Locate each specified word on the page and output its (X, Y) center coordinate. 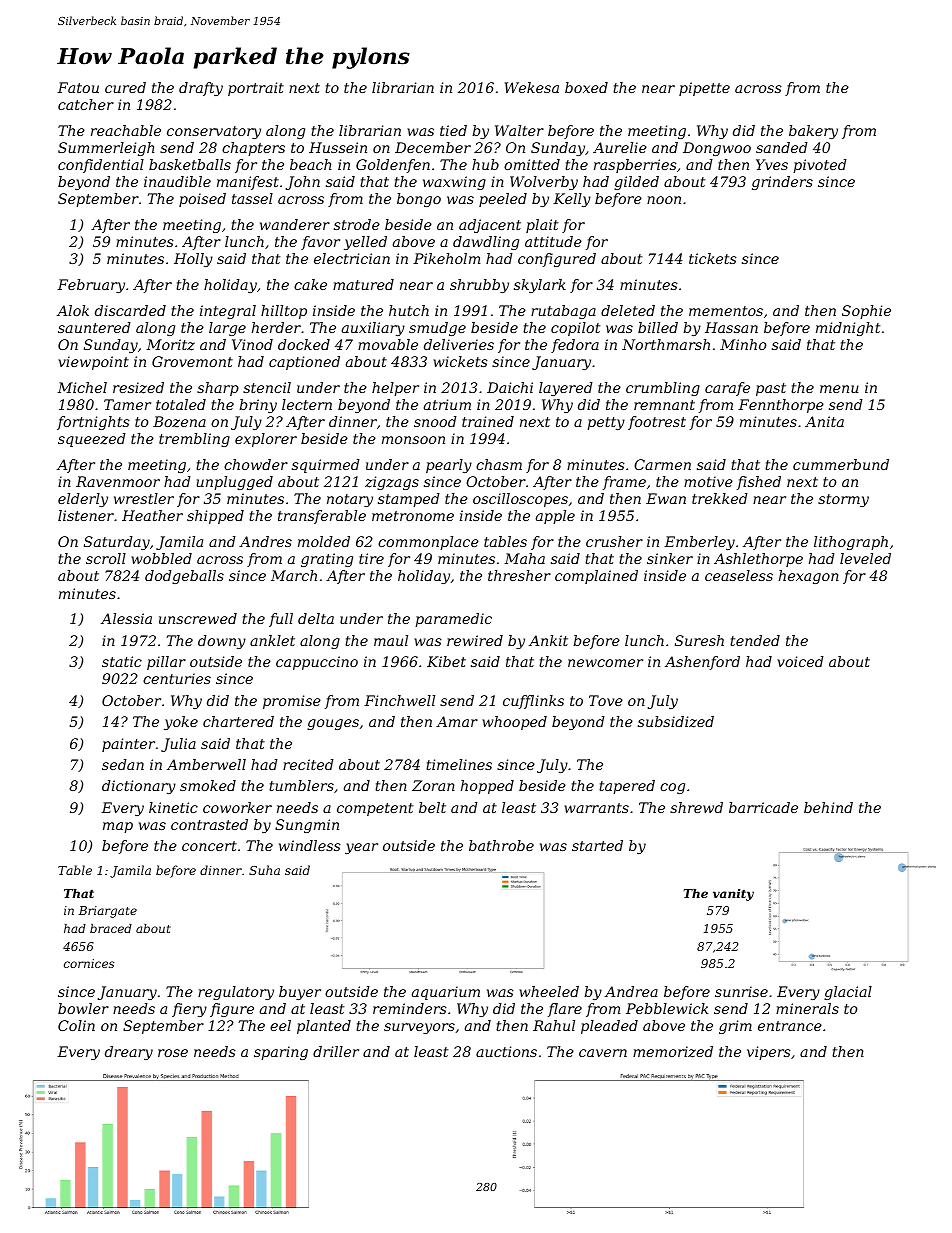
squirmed (326, 466)
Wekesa (532, 87)
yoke (181, 723)
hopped (487, 787)
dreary (129, 1053)
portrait (256, 89)
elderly (83, 500)
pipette (704, 89)
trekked (720, 498)
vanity (733, 895)
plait (542, 226)
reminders (410, 1008)
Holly (193, 260)
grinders (782, 183)
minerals (807, 1008)
